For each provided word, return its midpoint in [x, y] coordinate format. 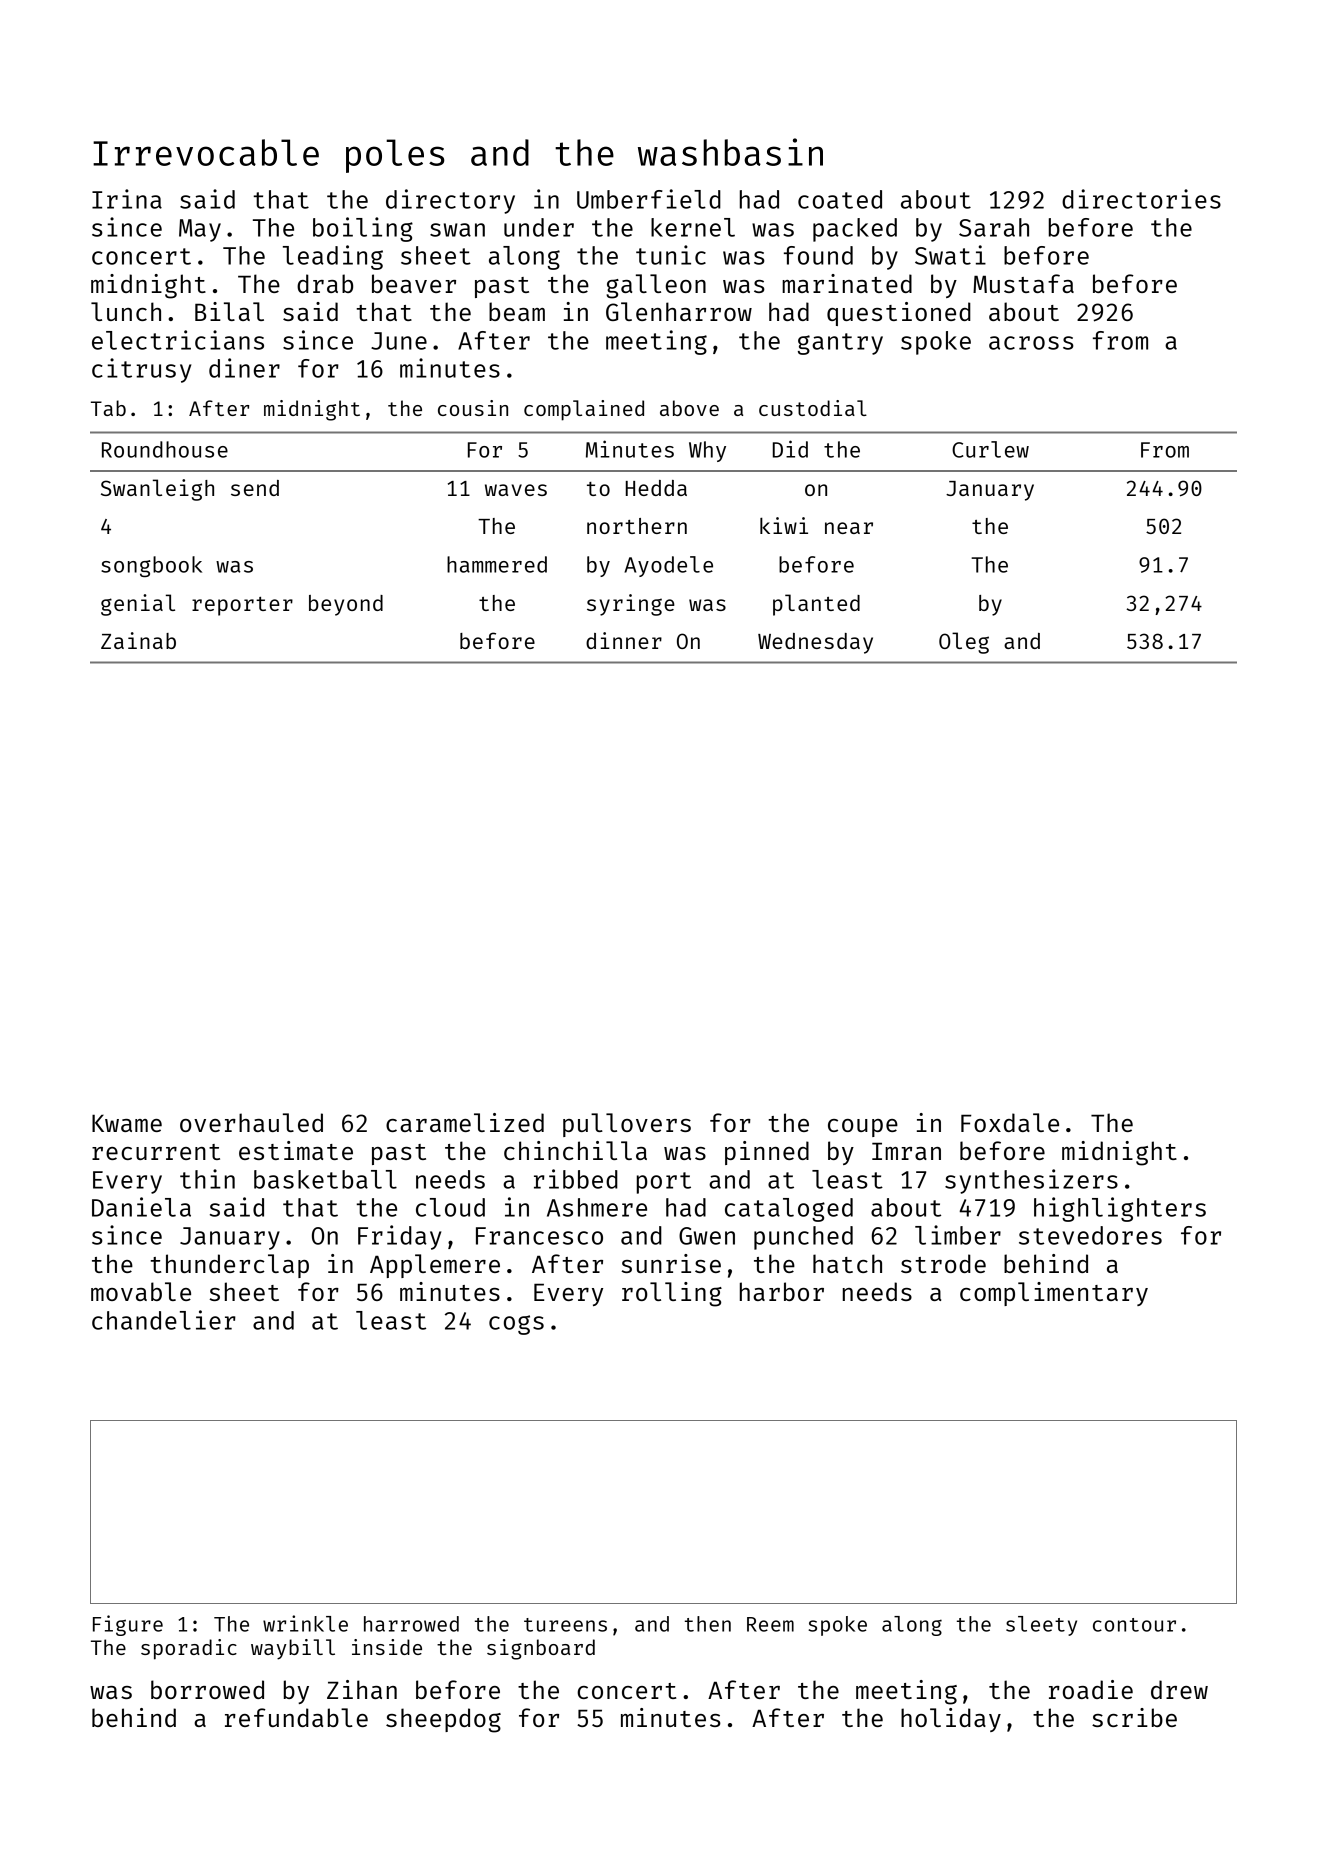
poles [395, 156]
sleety [1041, 1626]
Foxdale [1010, 1122]
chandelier [164, 1320]
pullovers [627, 1125]
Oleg [964, 643]
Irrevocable [206, 152]
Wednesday [815, 643]
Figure [128, 1625]
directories [1141, 199]
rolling [672, 1294]
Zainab [138, 640]
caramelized [465, 1122]
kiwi [784, 525]
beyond [346, 605]
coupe [863, 1128]
